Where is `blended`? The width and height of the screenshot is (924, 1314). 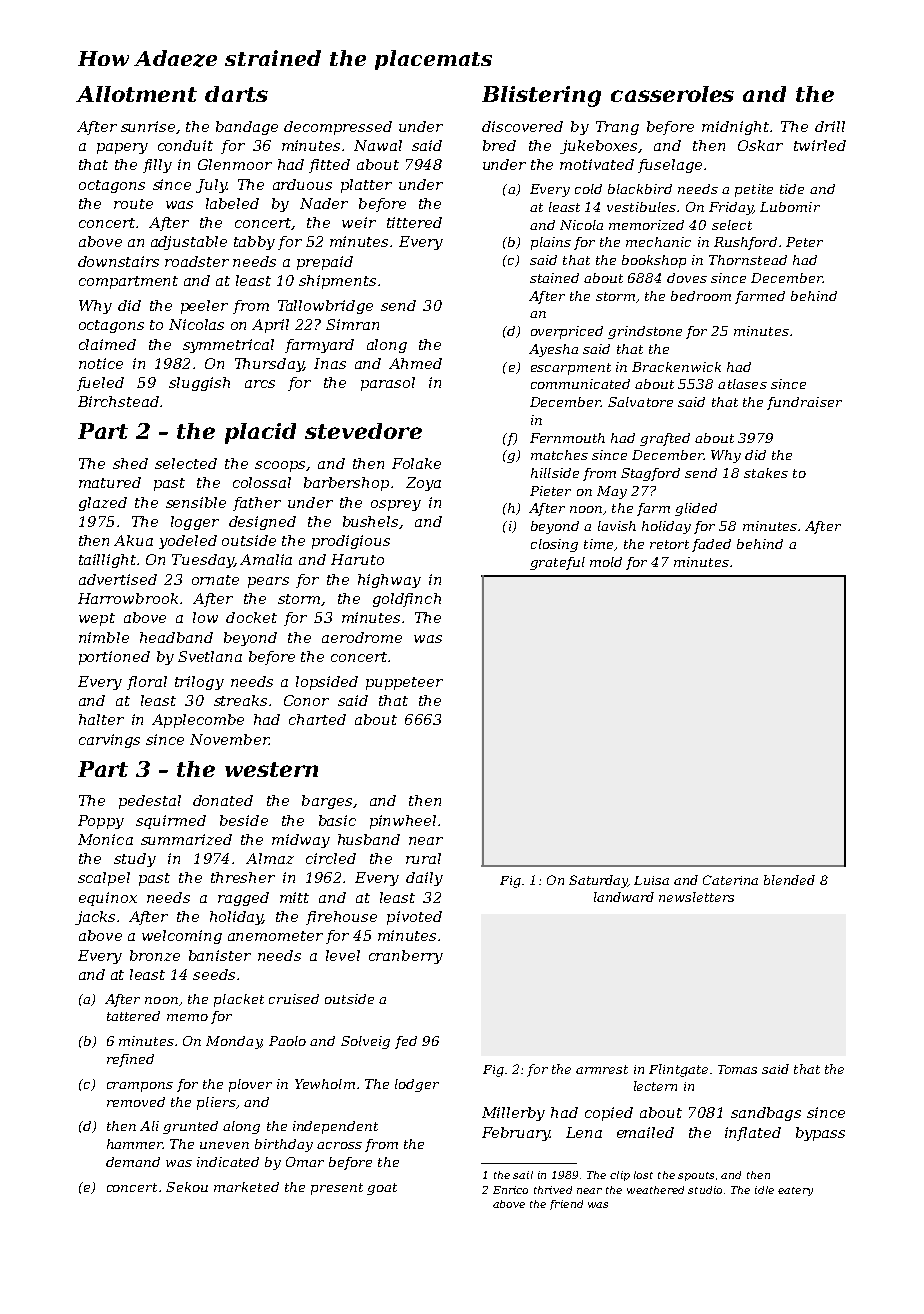 blended is located at coordinates (789, 880).
